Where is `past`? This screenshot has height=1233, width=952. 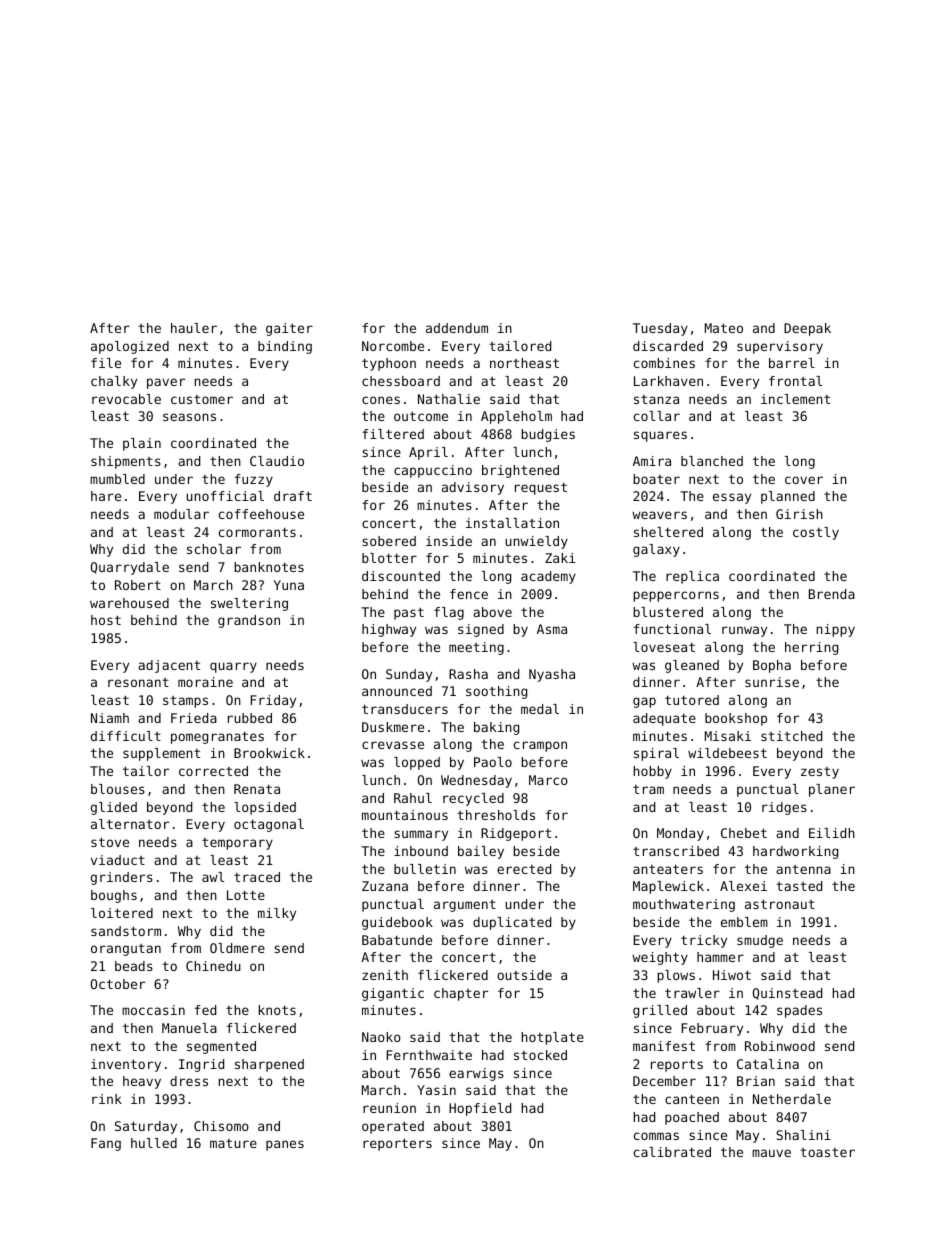
past is located at coordinates (409, 613).
